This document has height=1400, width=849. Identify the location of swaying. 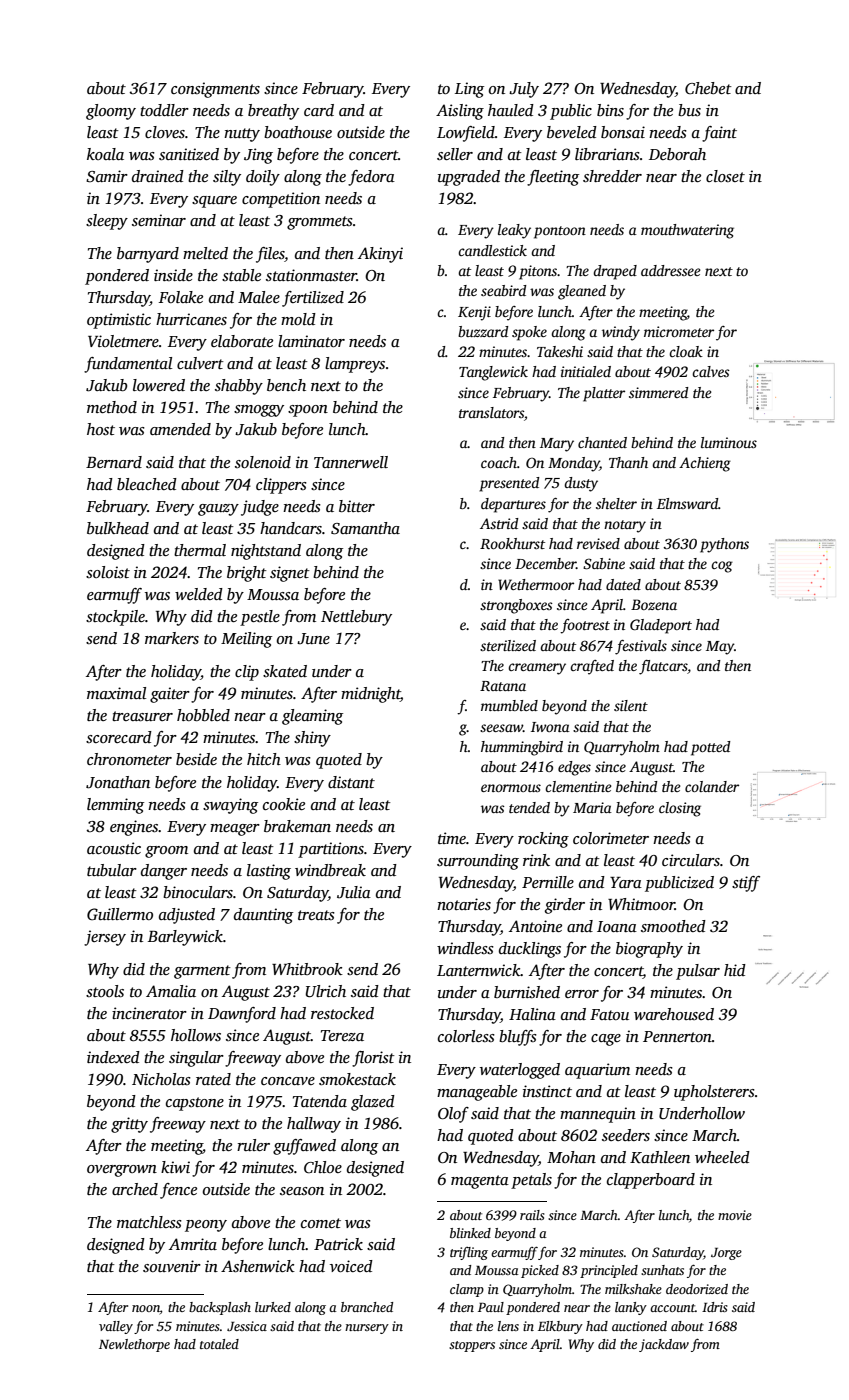
(230, 806).
